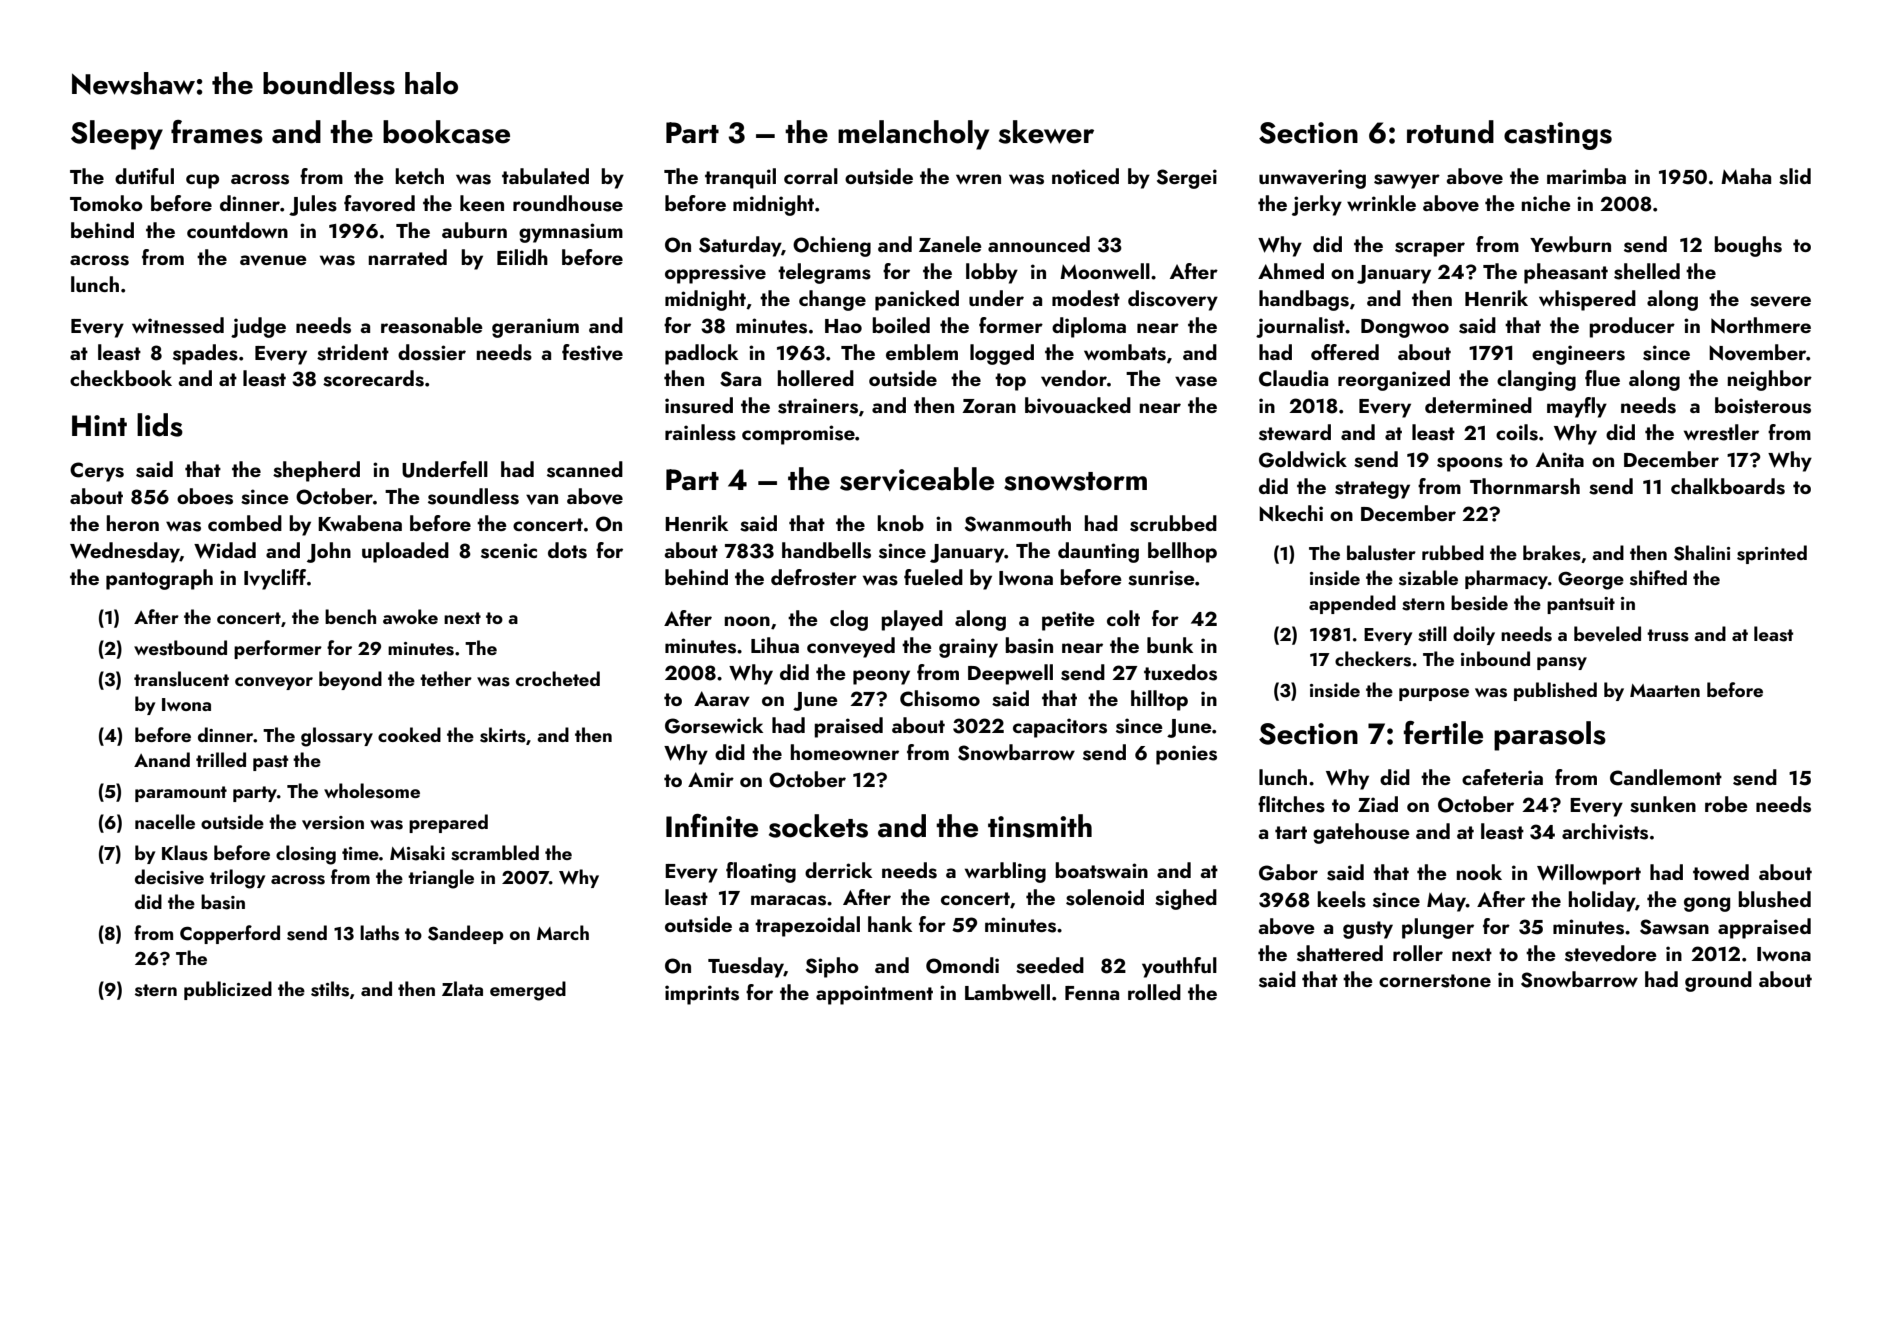 The width and height of the document is (1882, 1331). I want to click on frames, so click(217, 132).
